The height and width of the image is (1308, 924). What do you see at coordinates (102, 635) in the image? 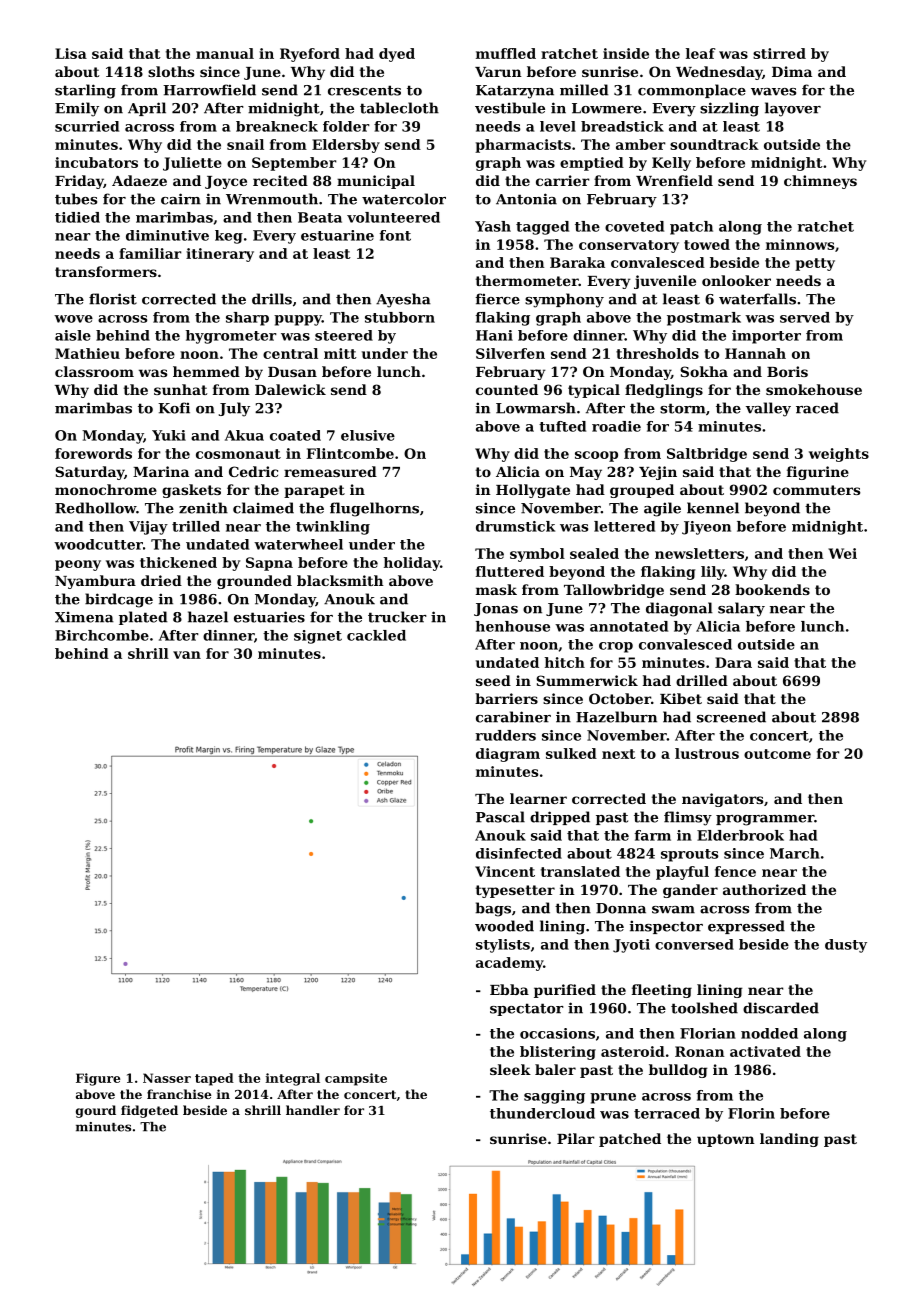
I see `Birchcombe` at bounding box center [102, 635].
